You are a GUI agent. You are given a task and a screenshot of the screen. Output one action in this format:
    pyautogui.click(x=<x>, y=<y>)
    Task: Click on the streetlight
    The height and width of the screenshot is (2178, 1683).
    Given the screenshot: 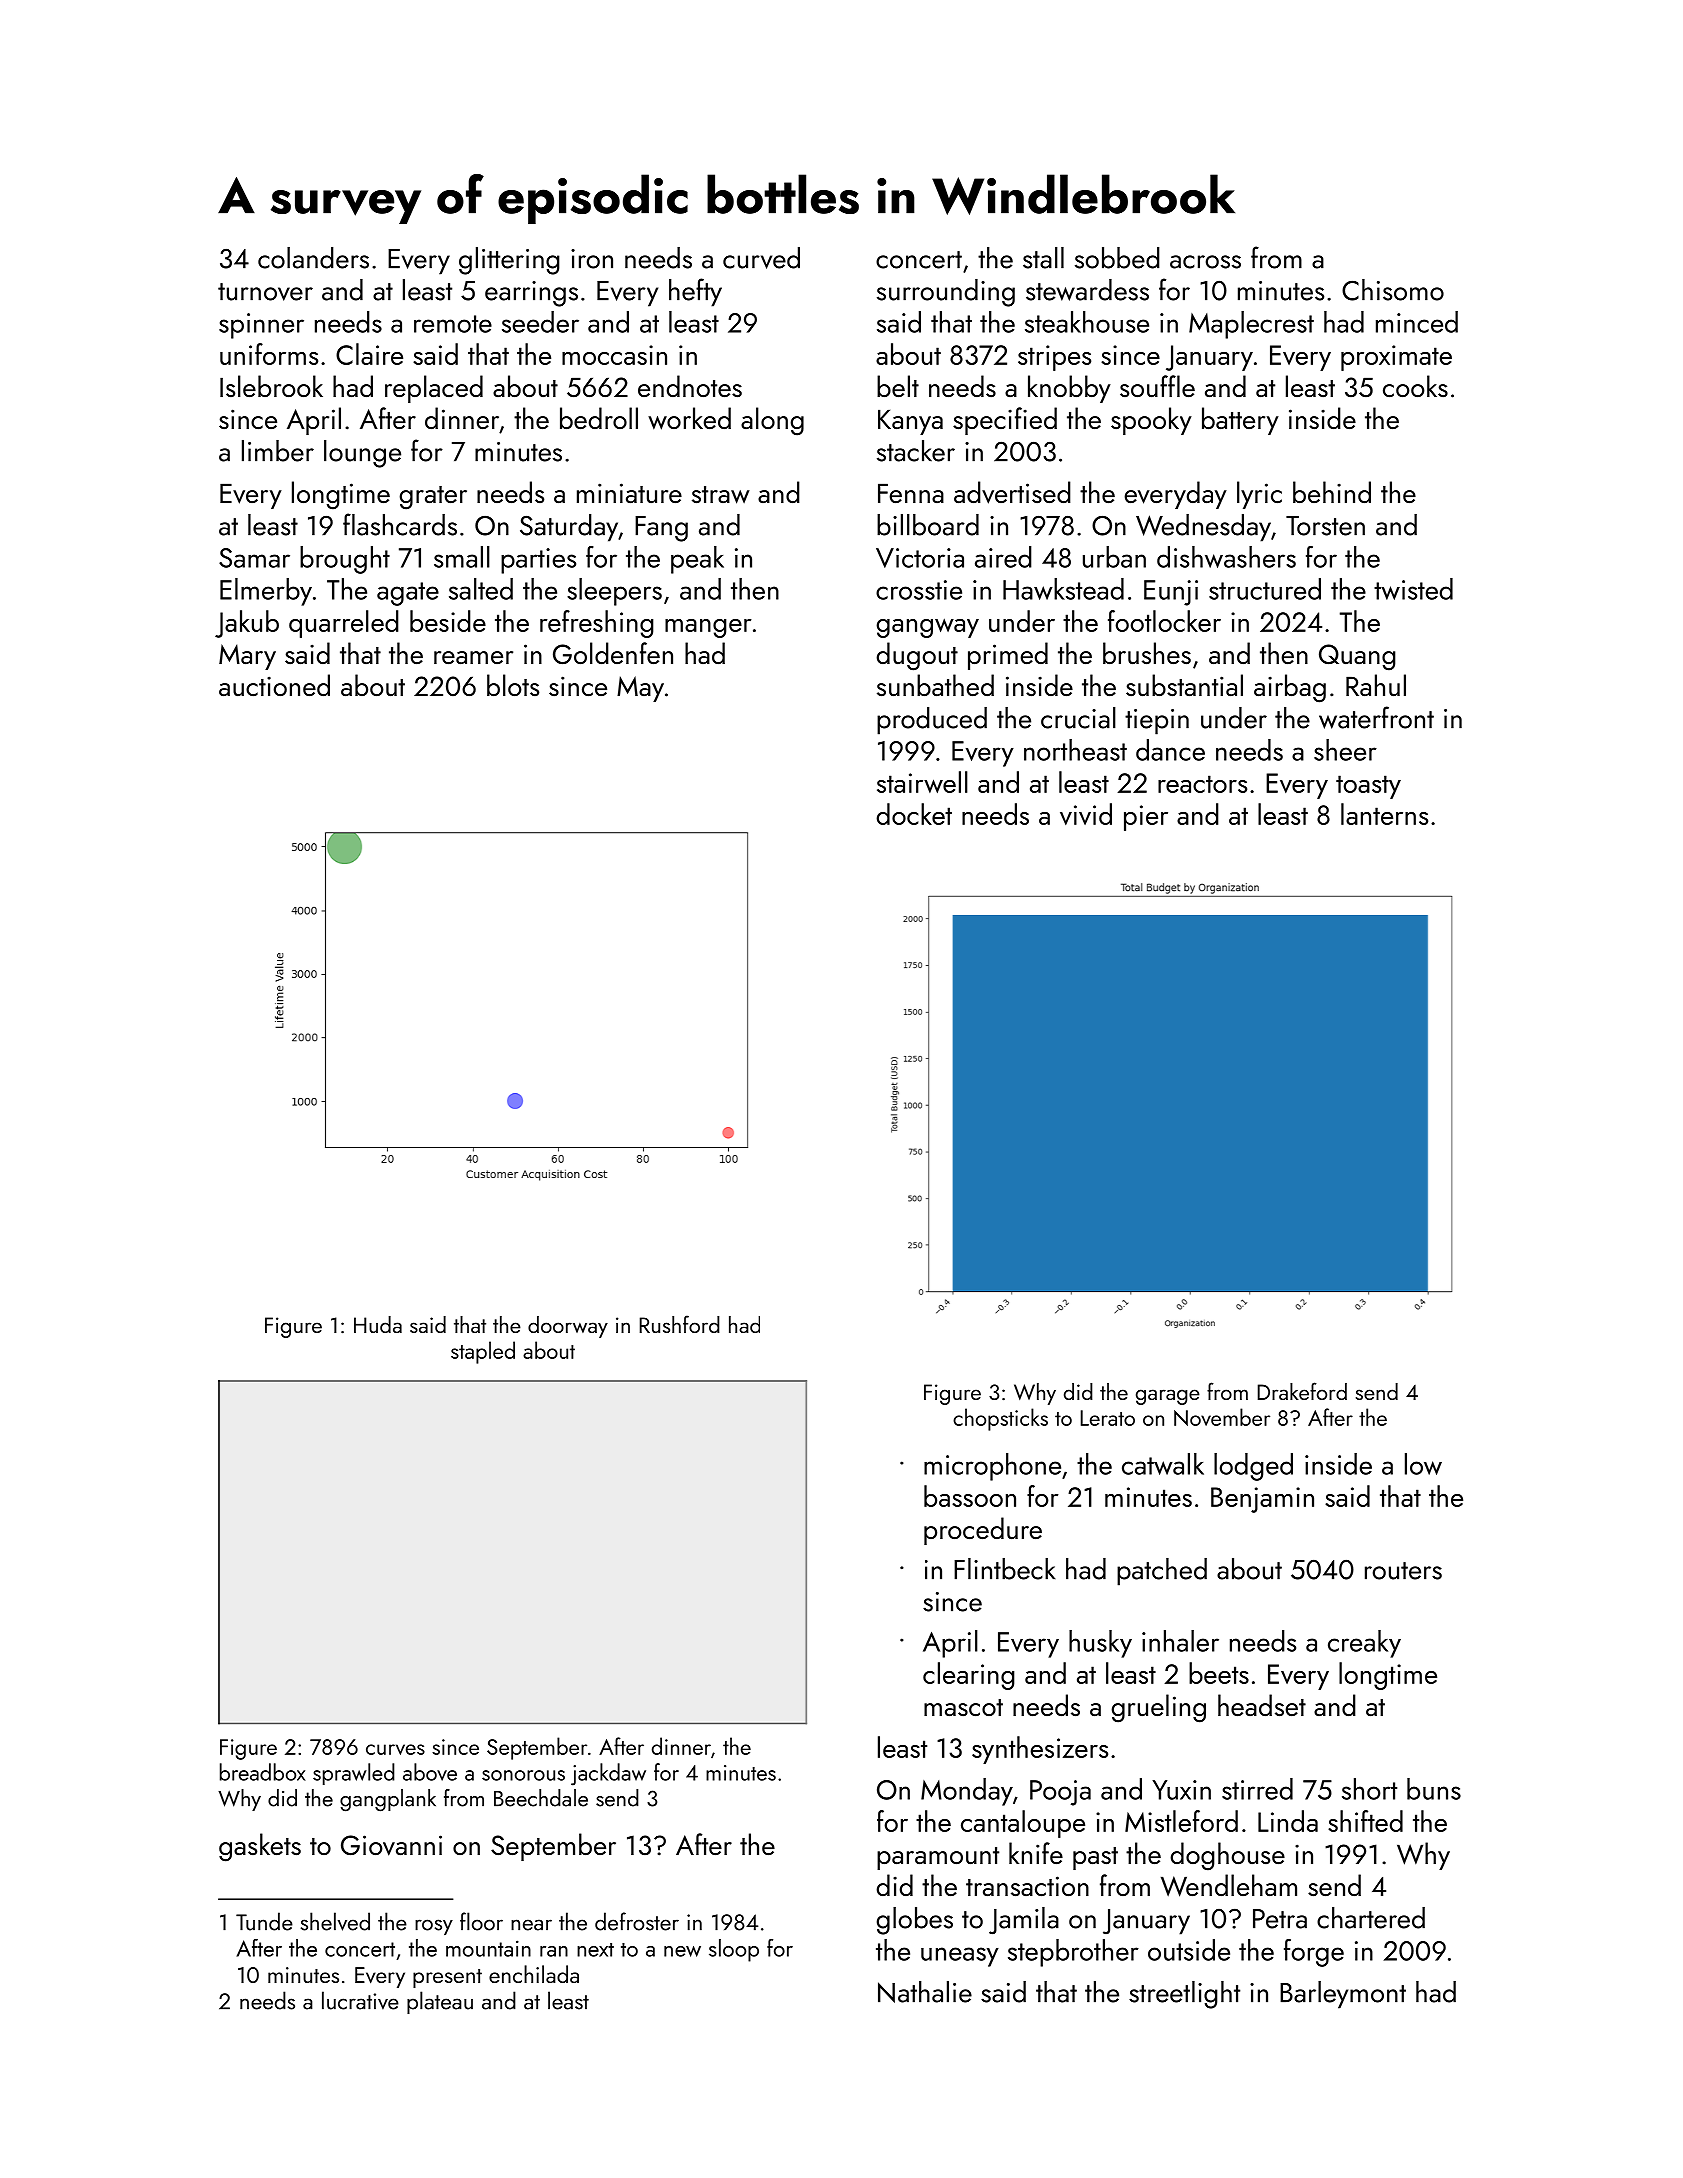 What is the action you would take?
    pyautogui.click(x=1184, y=1995)
